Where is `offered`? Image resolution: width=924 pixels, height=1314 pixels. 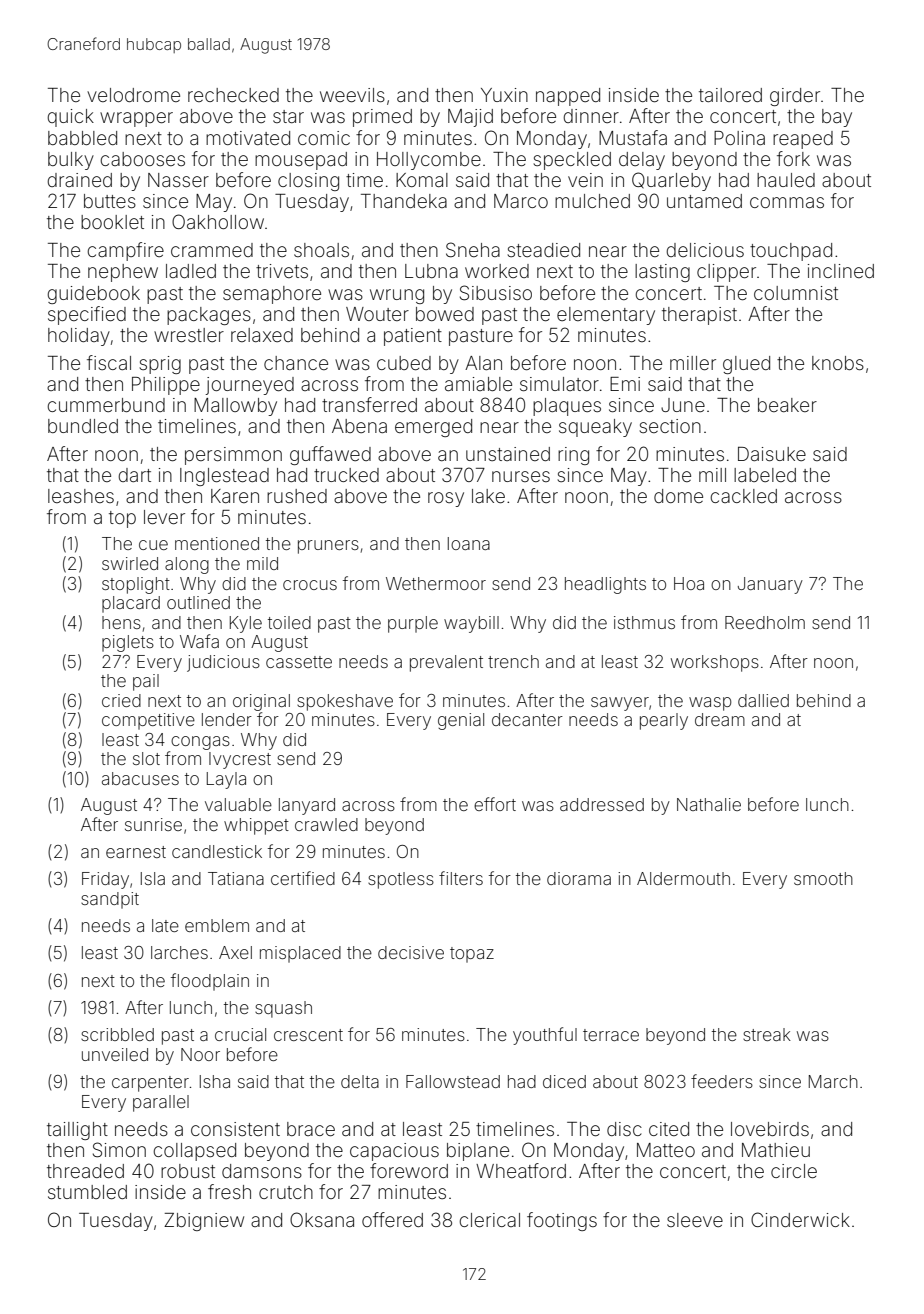
offered is located at coordinates (392, 1219).
